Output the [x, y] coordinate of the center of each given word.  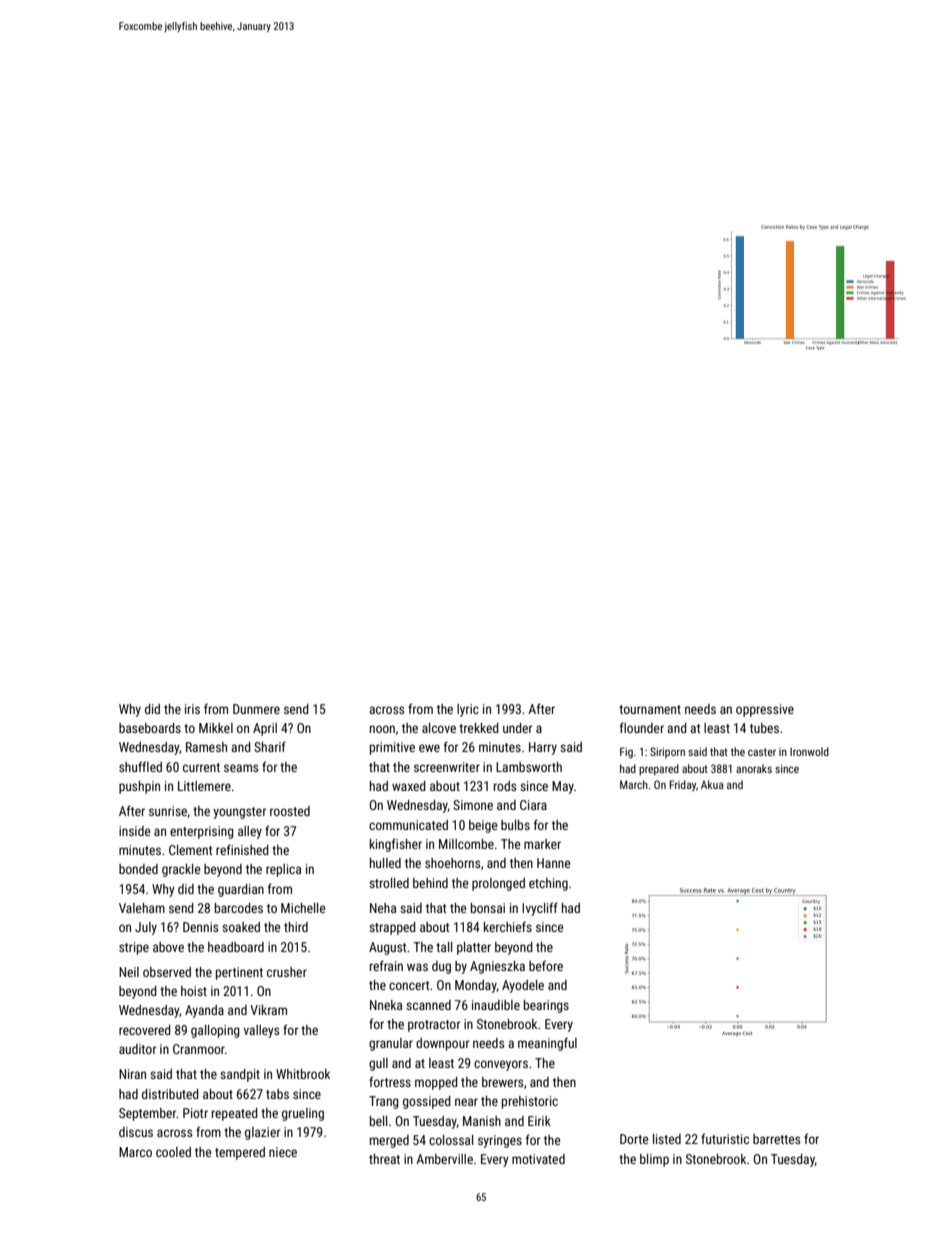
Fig [626, 753]
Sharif [270, 746]
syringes [500, 1141]
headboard [236, 947]
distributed [170, 1094]
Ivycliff [540, 909]
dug [441, 967]
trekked [479, 728]
